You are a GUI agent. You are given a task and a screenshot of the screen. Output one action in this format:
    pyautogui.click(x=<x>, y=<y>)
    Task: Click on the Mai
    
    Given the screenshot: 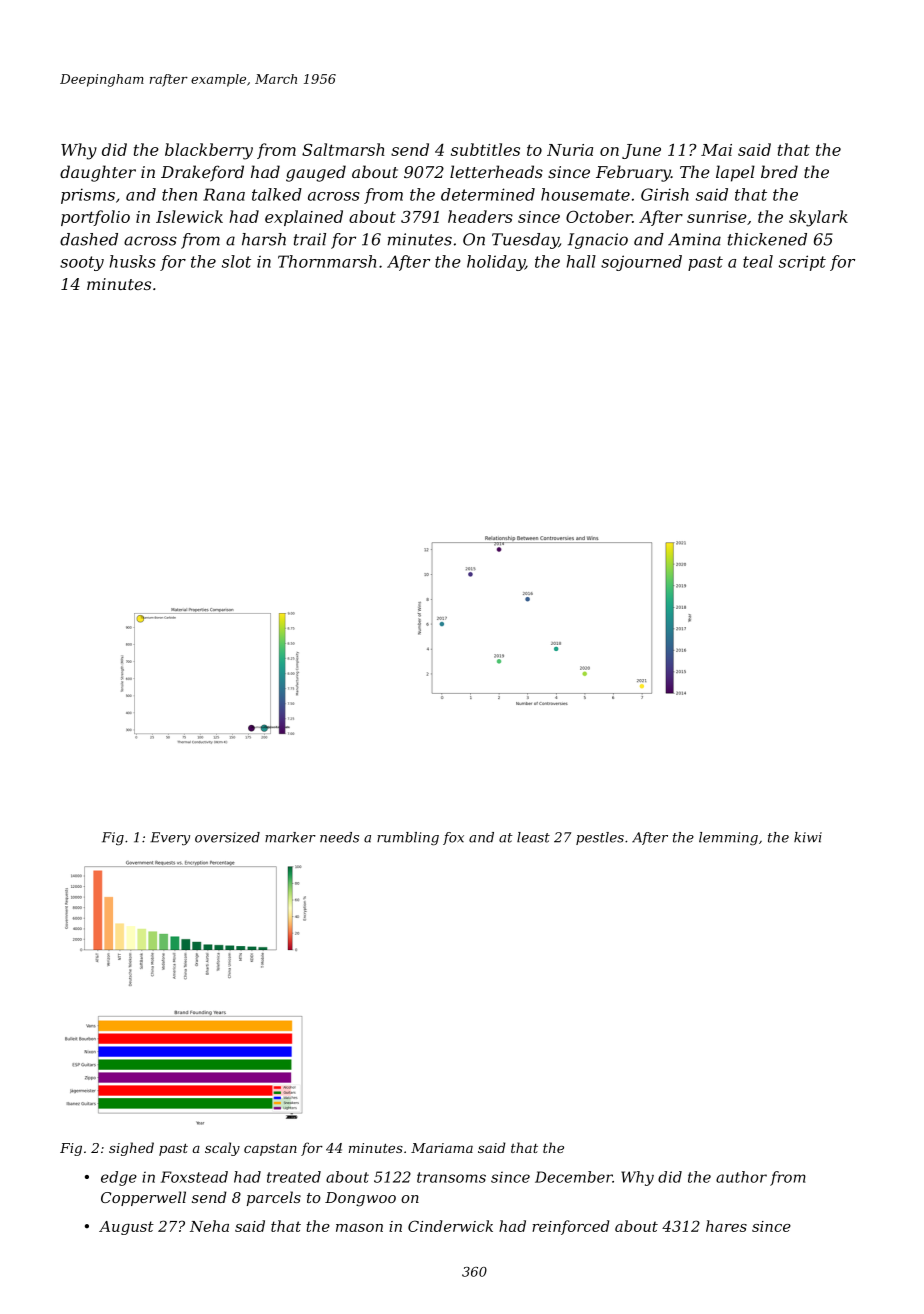 What is the action you would take?
    pyautogui.click(x=716, y=150)
